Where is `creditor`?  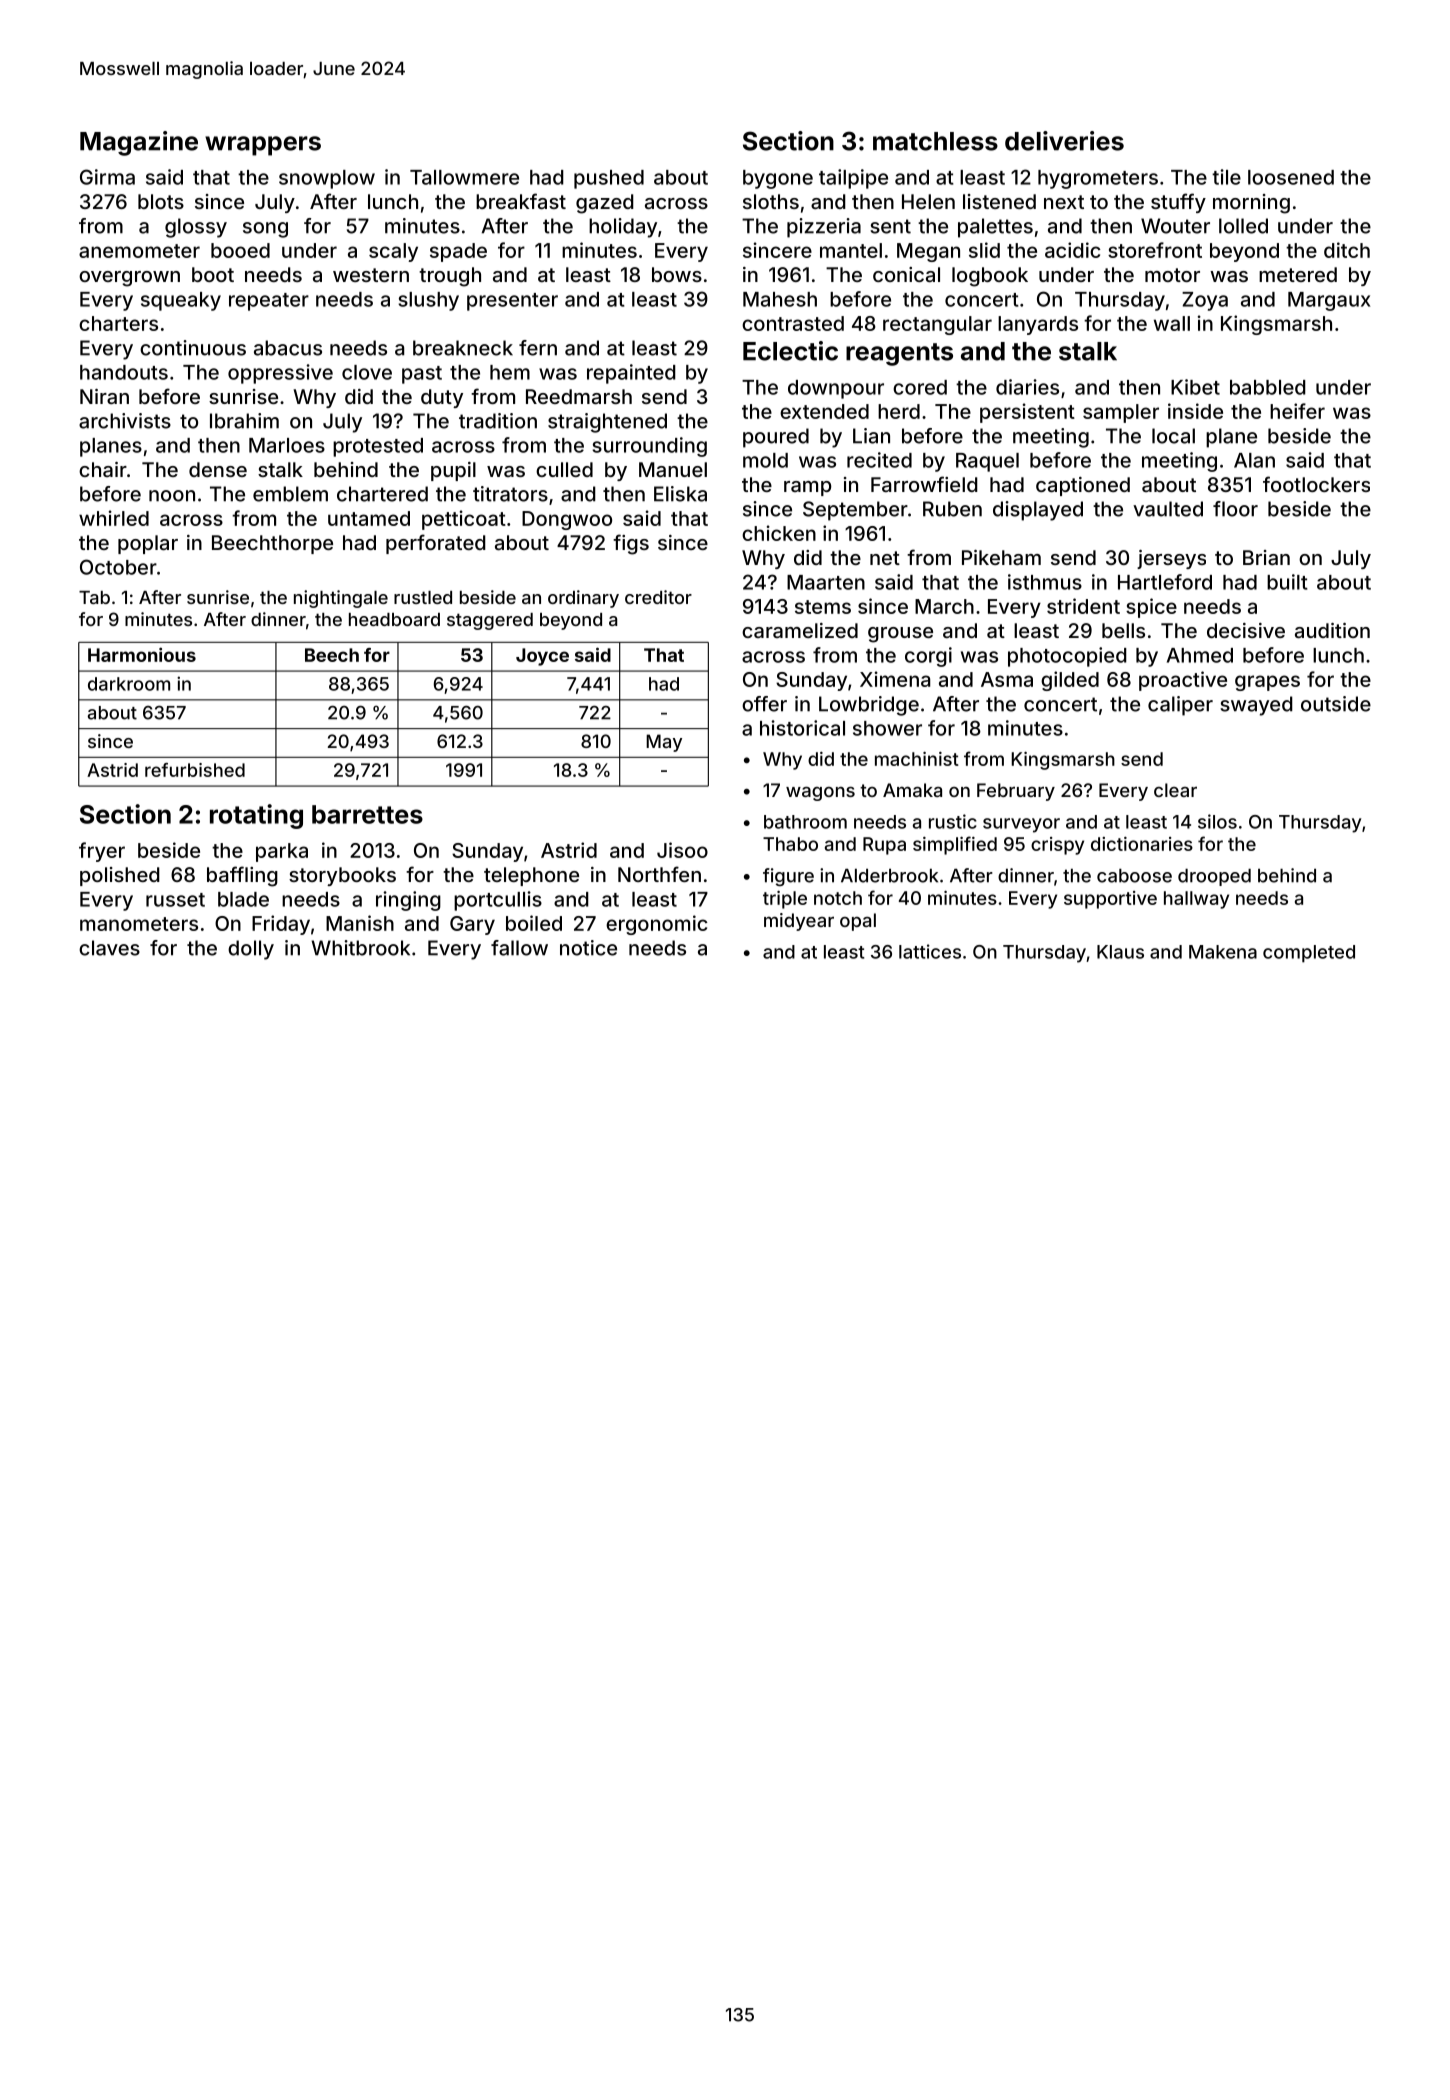 creditor is located at coordinates (658, 597).
